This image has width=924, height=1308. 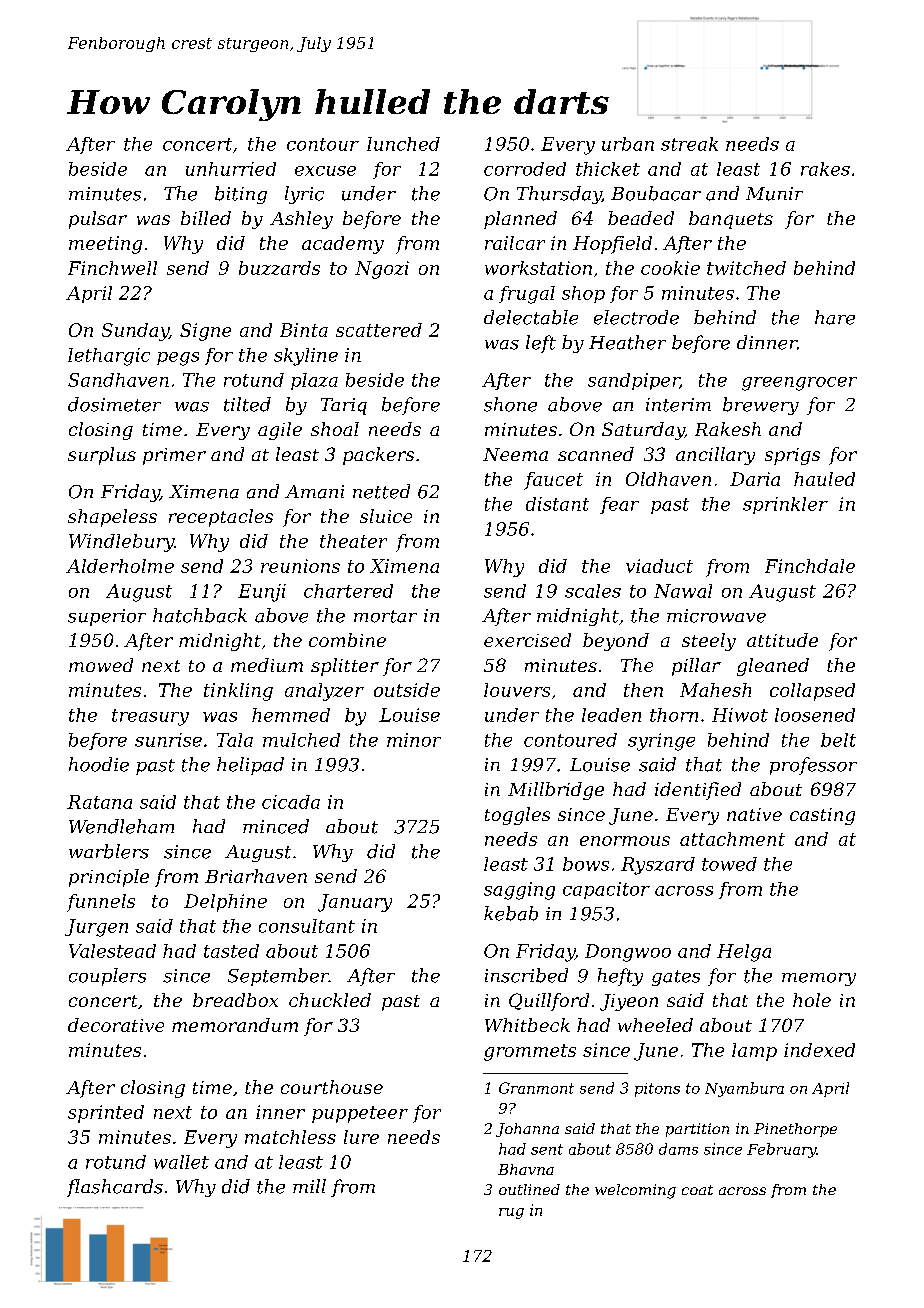 I want to click on lure, so click(x=361, y=1137).
